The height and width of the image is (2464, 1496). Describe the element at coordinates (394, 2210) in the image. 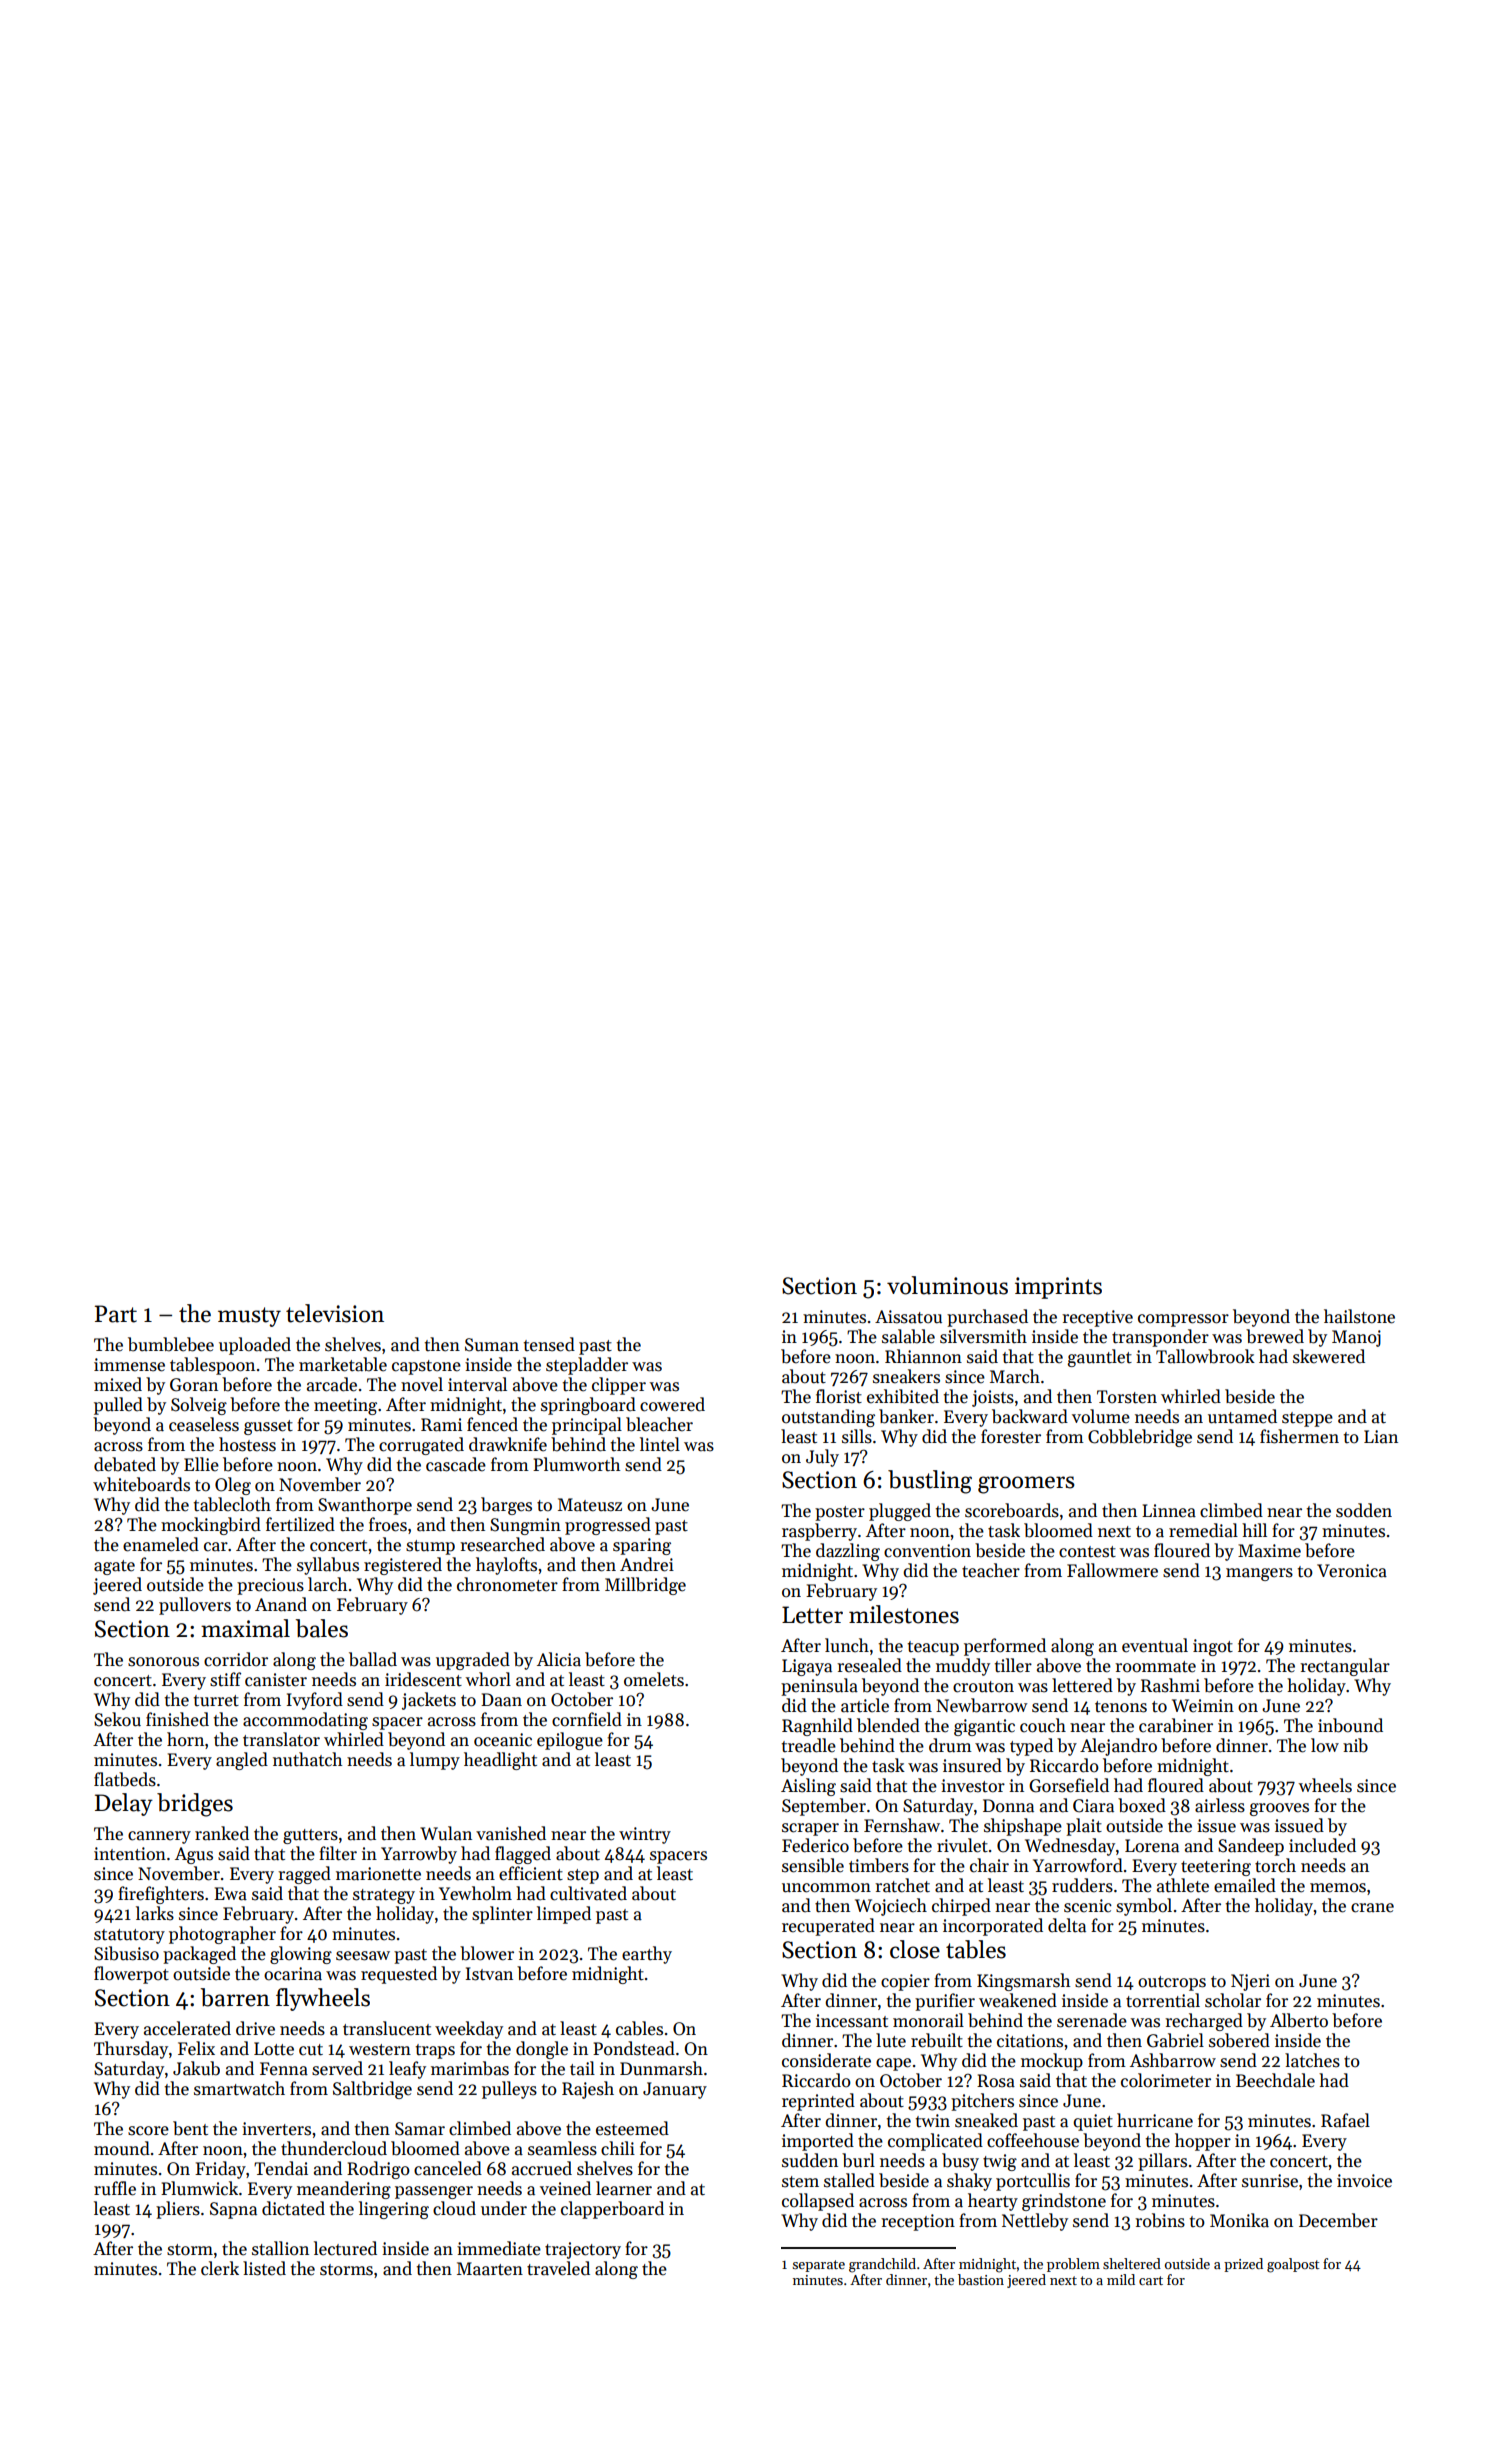

I see `lingering` at that location.
